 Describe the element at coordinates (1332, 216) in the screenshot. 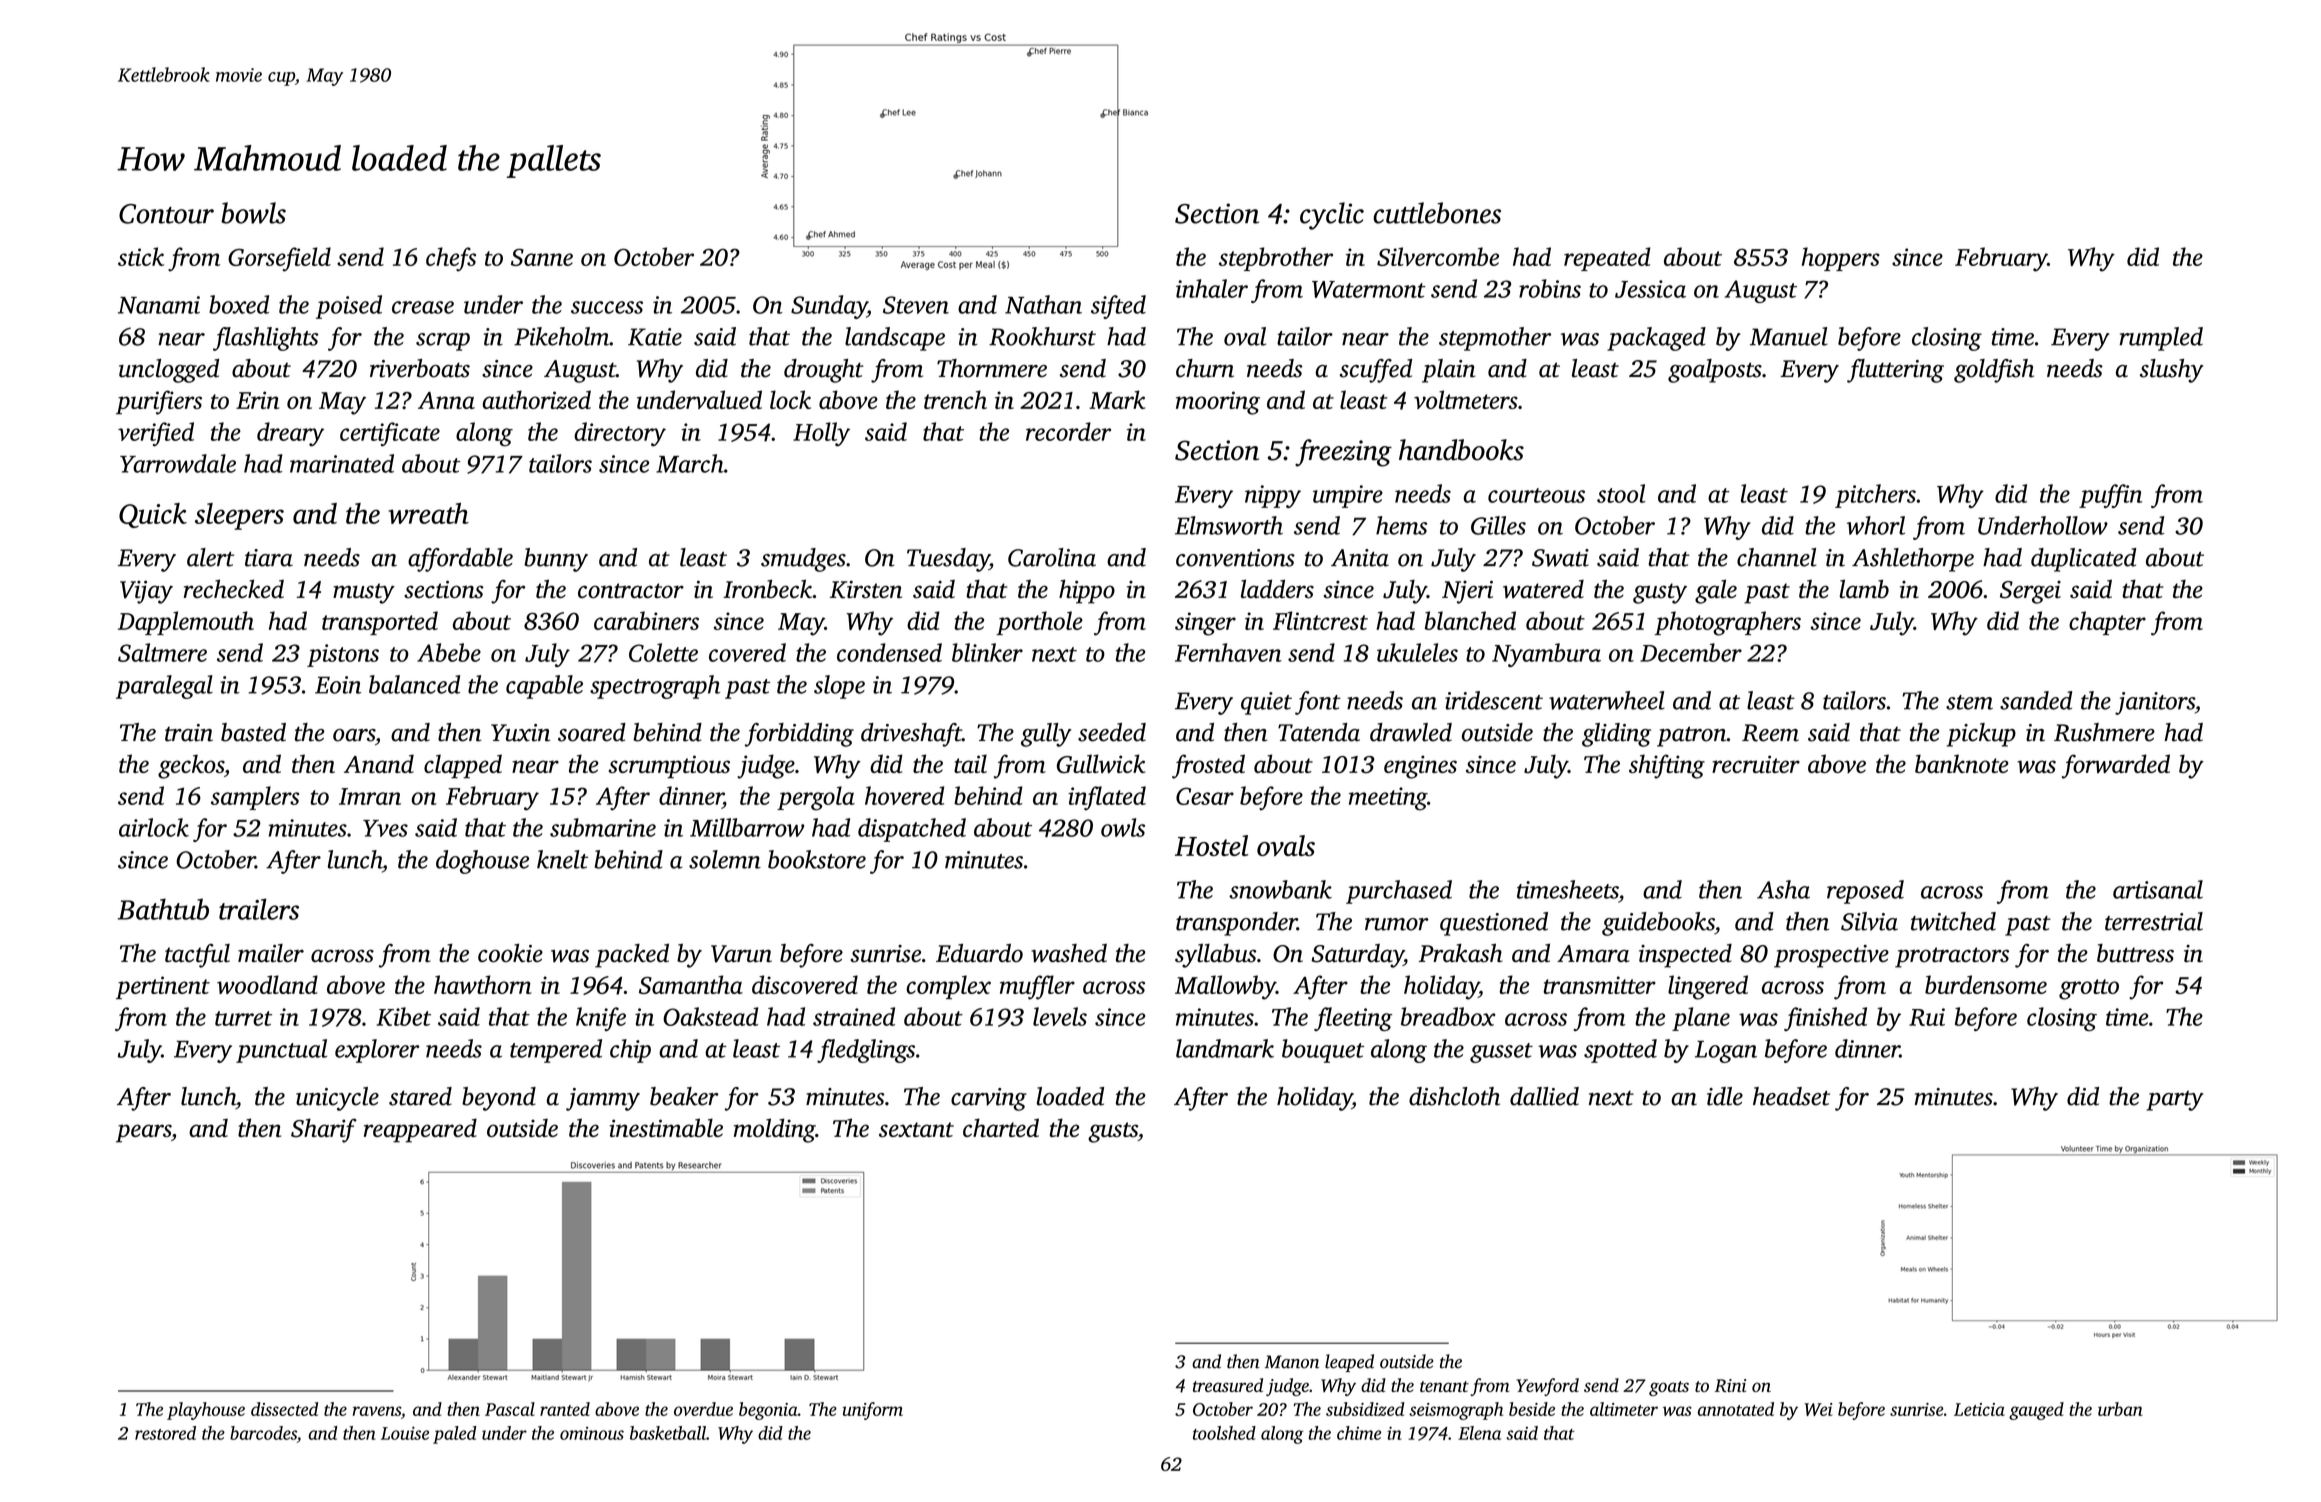

I see `cyclic` at that location.
